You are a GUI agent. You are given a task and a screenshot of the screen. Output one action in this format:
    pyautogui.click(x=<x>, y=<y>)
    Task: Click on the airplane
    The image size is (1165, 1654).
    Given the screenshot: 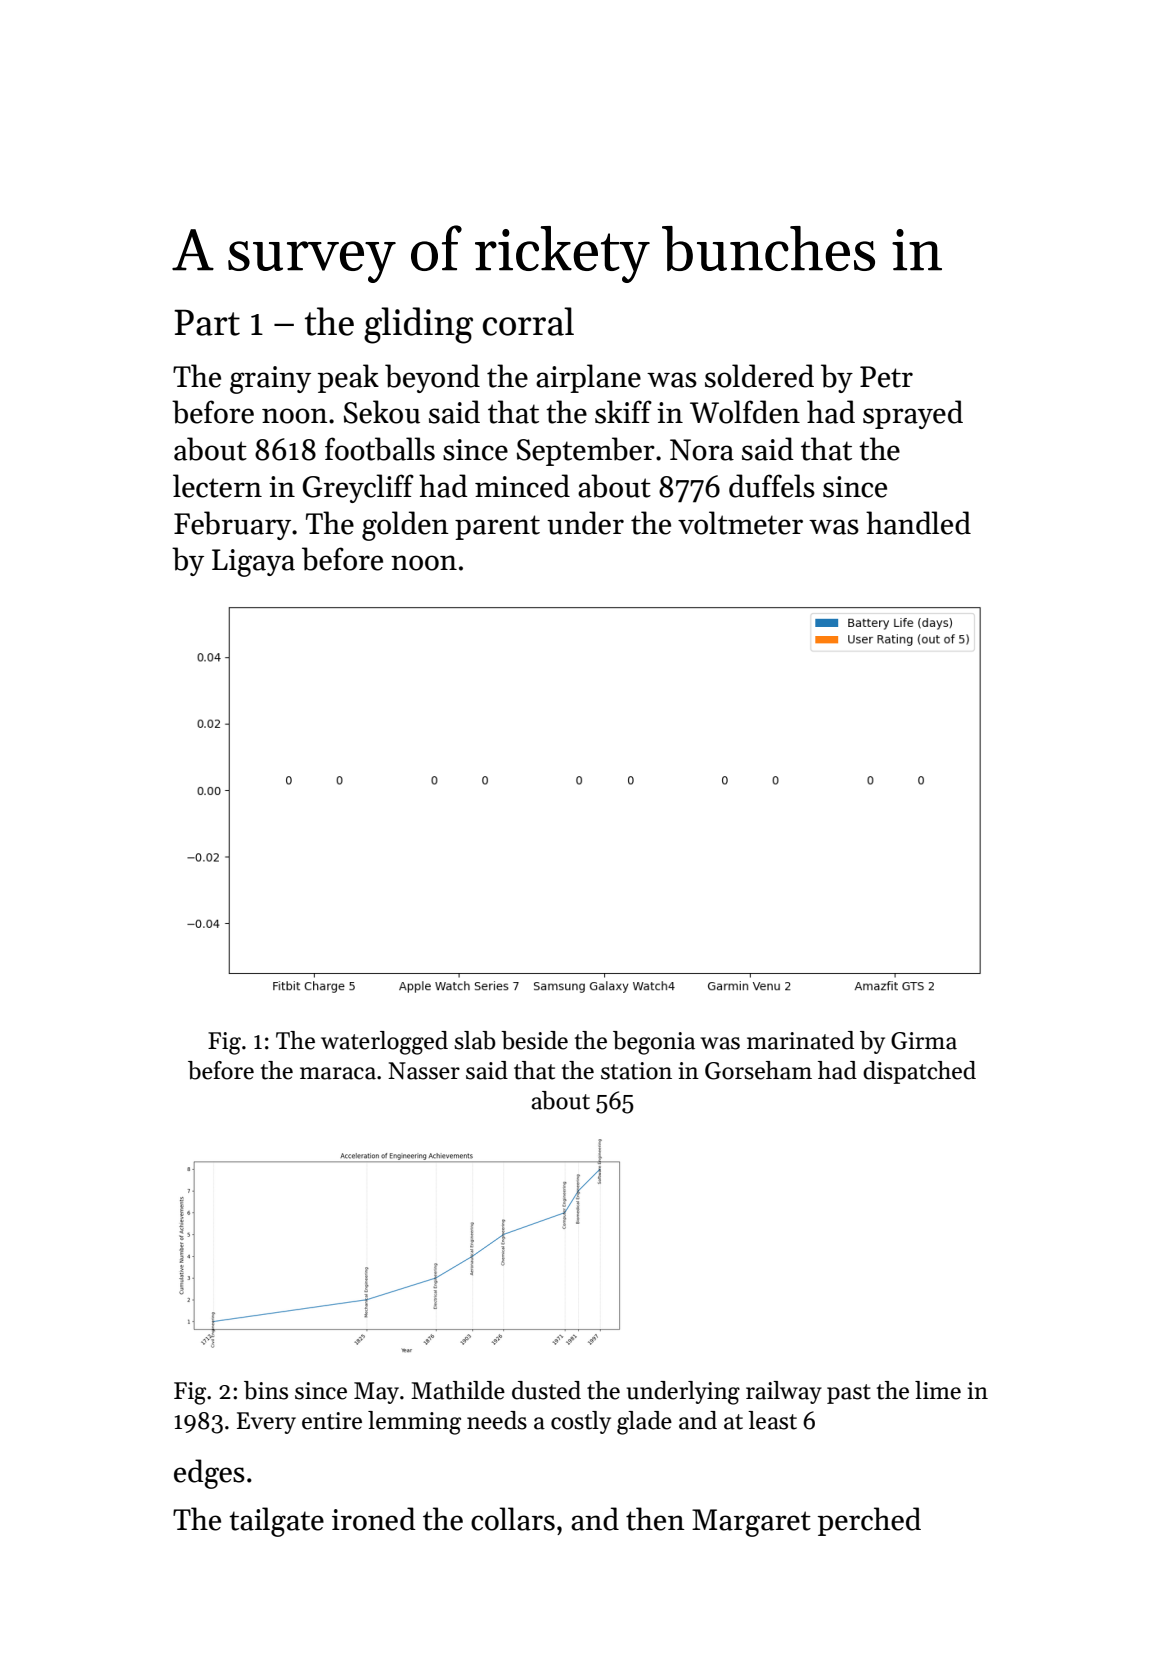 What is the action you would take?
    pyautogui.click(x=588, y=378)
